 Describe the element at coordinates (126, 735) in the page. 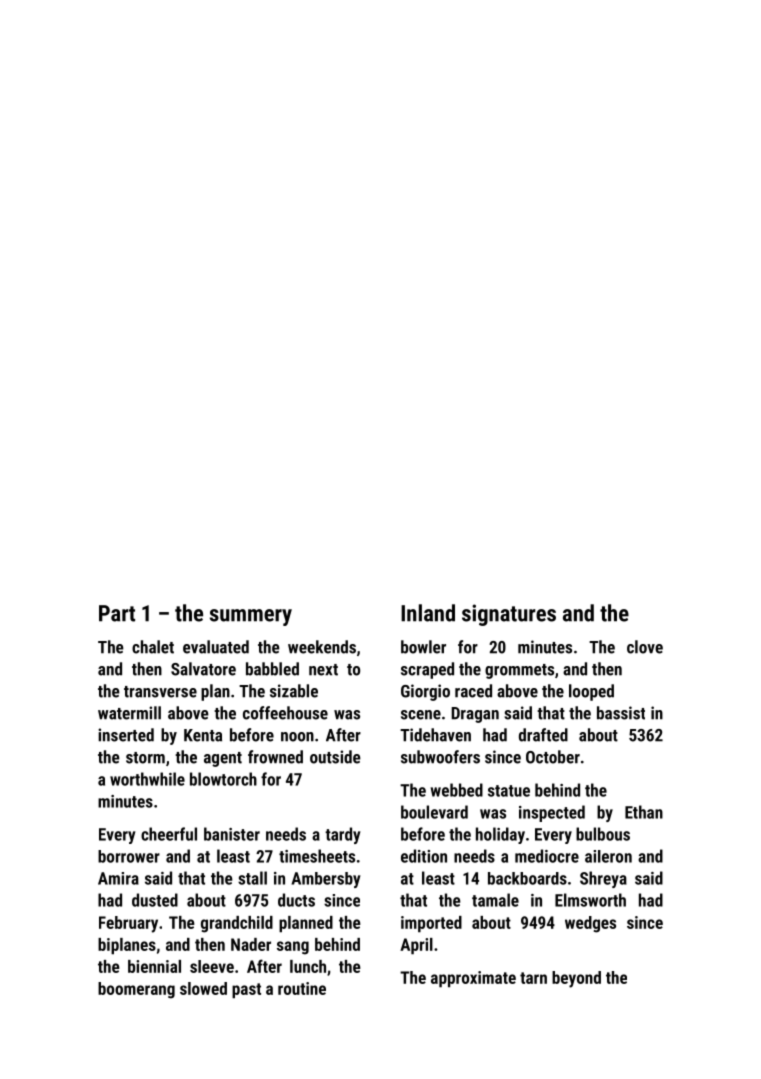

I see `inserted` at that location.
